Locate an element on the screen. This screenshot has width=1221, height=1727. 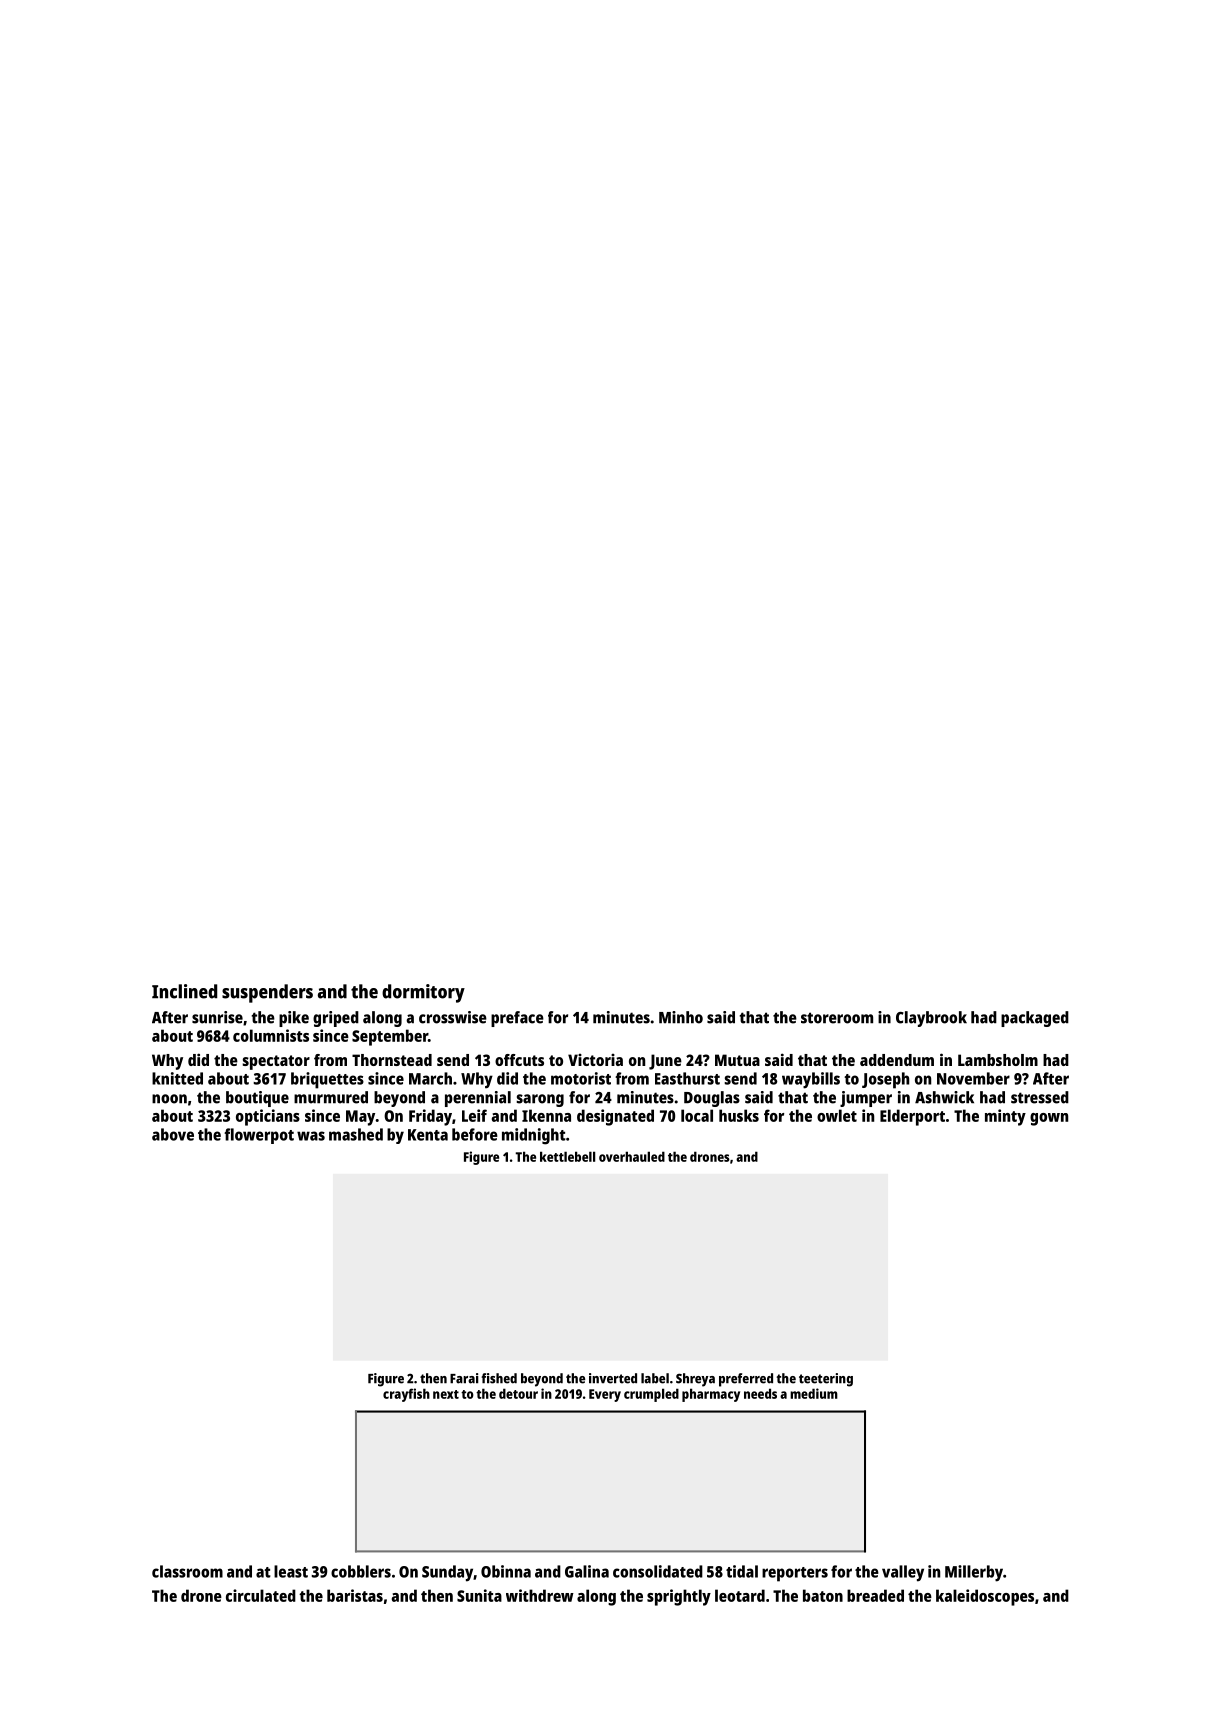
overhauled is located at coordinates (632, 1156).
